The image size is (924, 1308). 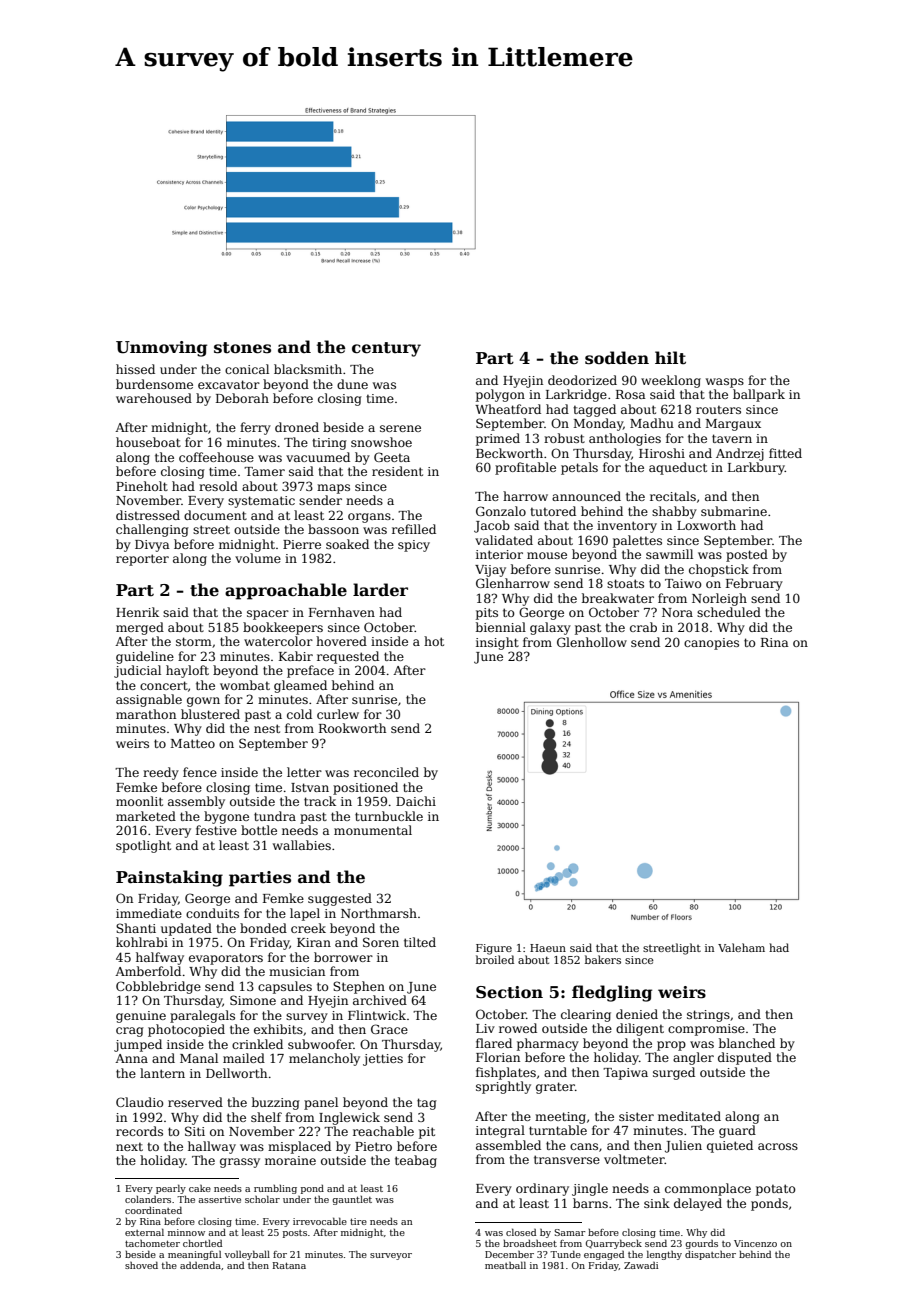 What do you see at coordinates (386, 349) in the screenshot?
I see `century` at bounding box center [386, 349].
